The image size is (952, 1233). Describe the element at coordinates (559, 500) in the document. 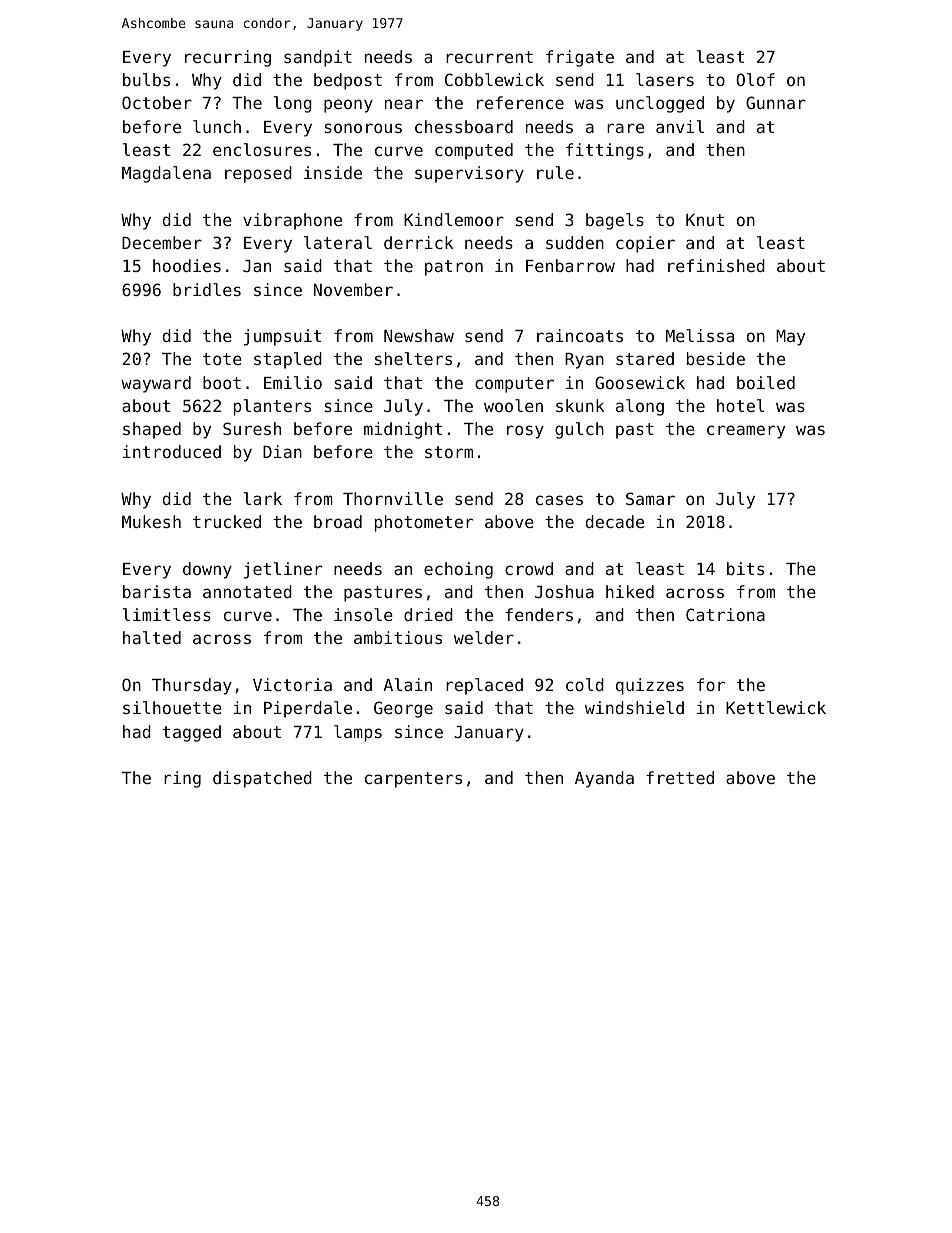

I see `cases` at that location.
